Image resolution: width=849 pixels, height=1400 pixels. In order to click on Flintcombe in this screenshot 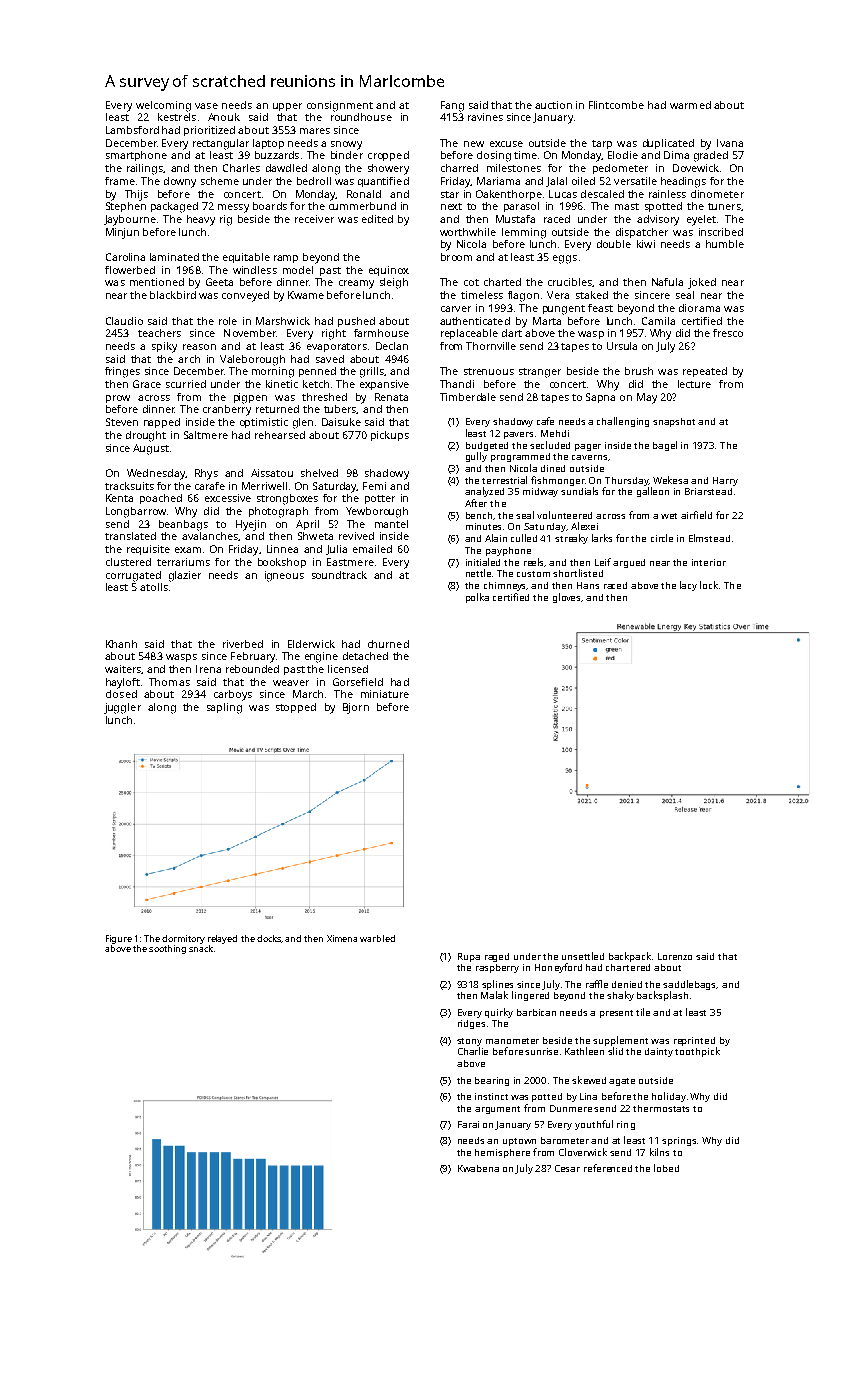, I will do `click(616, 105)`.
